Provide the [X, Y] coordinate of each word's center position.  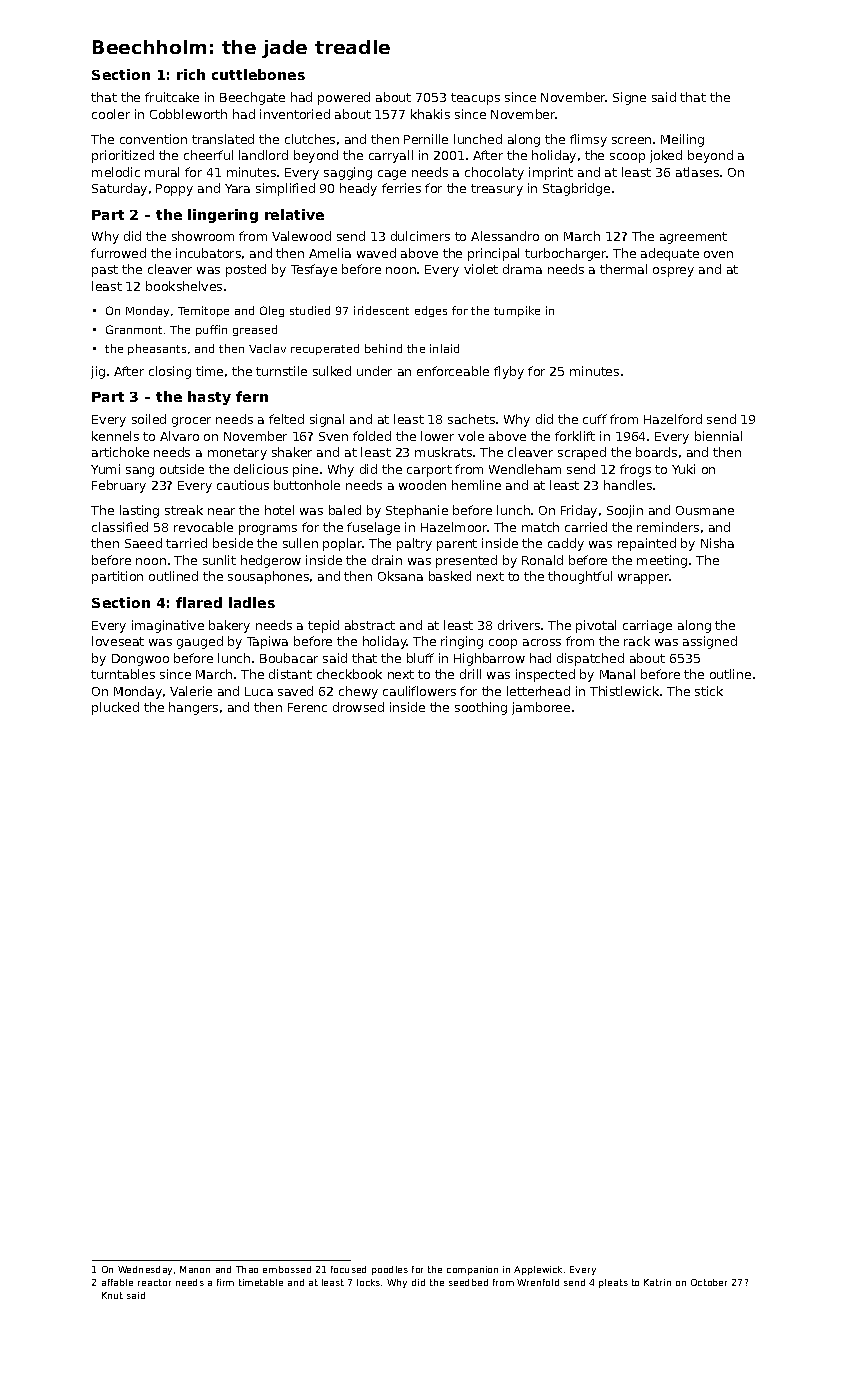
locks [368, 1282]
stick [709, 691]
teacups [475, 99]
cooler [111, 114]
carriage [647, 626]
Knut [112, 1295]
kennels [115, 436]
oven [718, 254]
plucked [115, 708]
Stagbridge [576, 189]
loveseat [118, 641]
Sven [333, 436]
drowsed [358, 707]
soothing [481, 708]
